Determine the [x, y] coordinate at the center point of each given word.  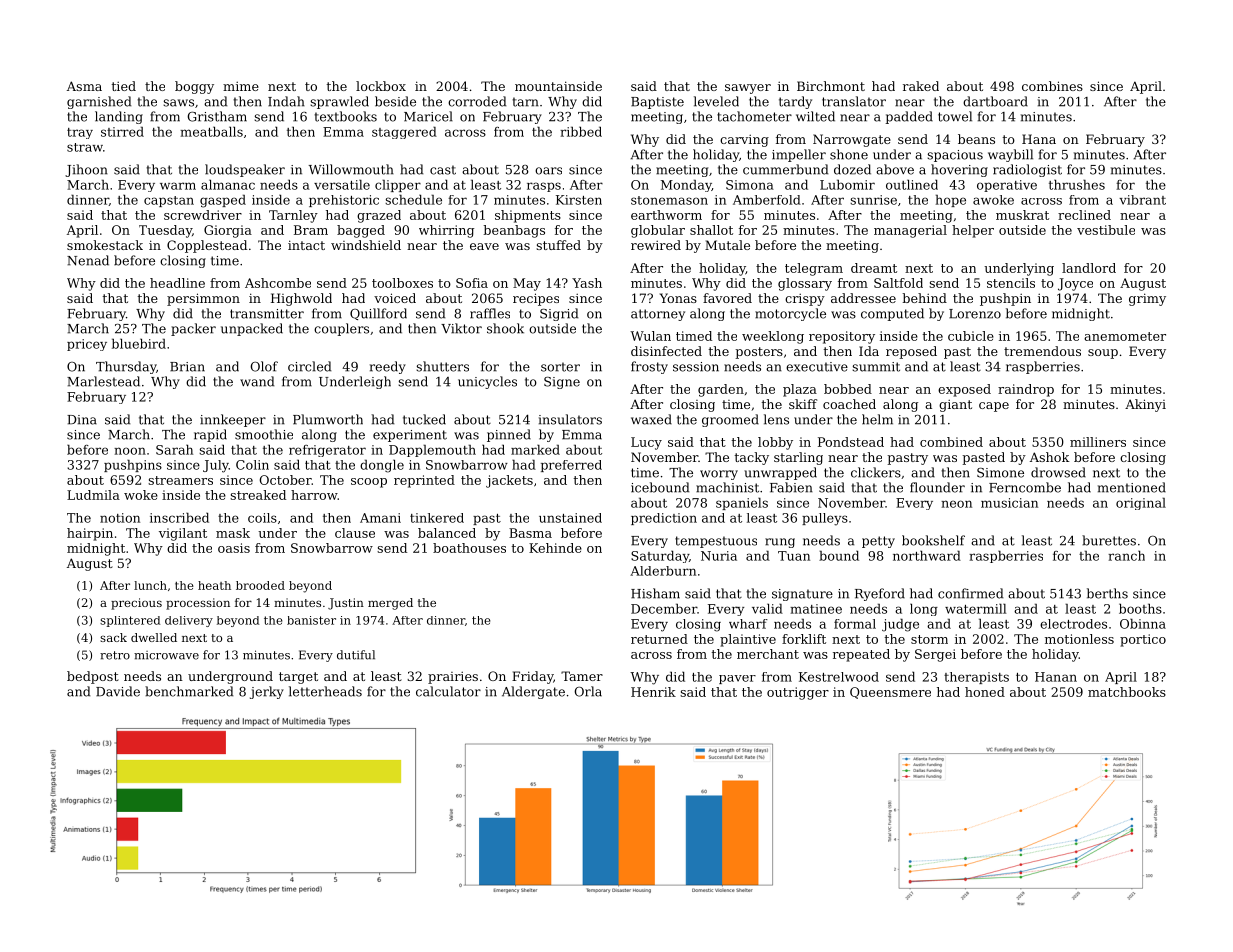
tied [124, 86]
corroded [477, 101]
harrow [314, 495]
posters [759, 353]
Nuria [719, 556]
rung [780, 543]
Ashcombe [278, 283]
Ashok [1049, 457]
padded [909, 117]
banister [311, 620]
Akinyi [1145, 405]
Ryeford [880, 594]
